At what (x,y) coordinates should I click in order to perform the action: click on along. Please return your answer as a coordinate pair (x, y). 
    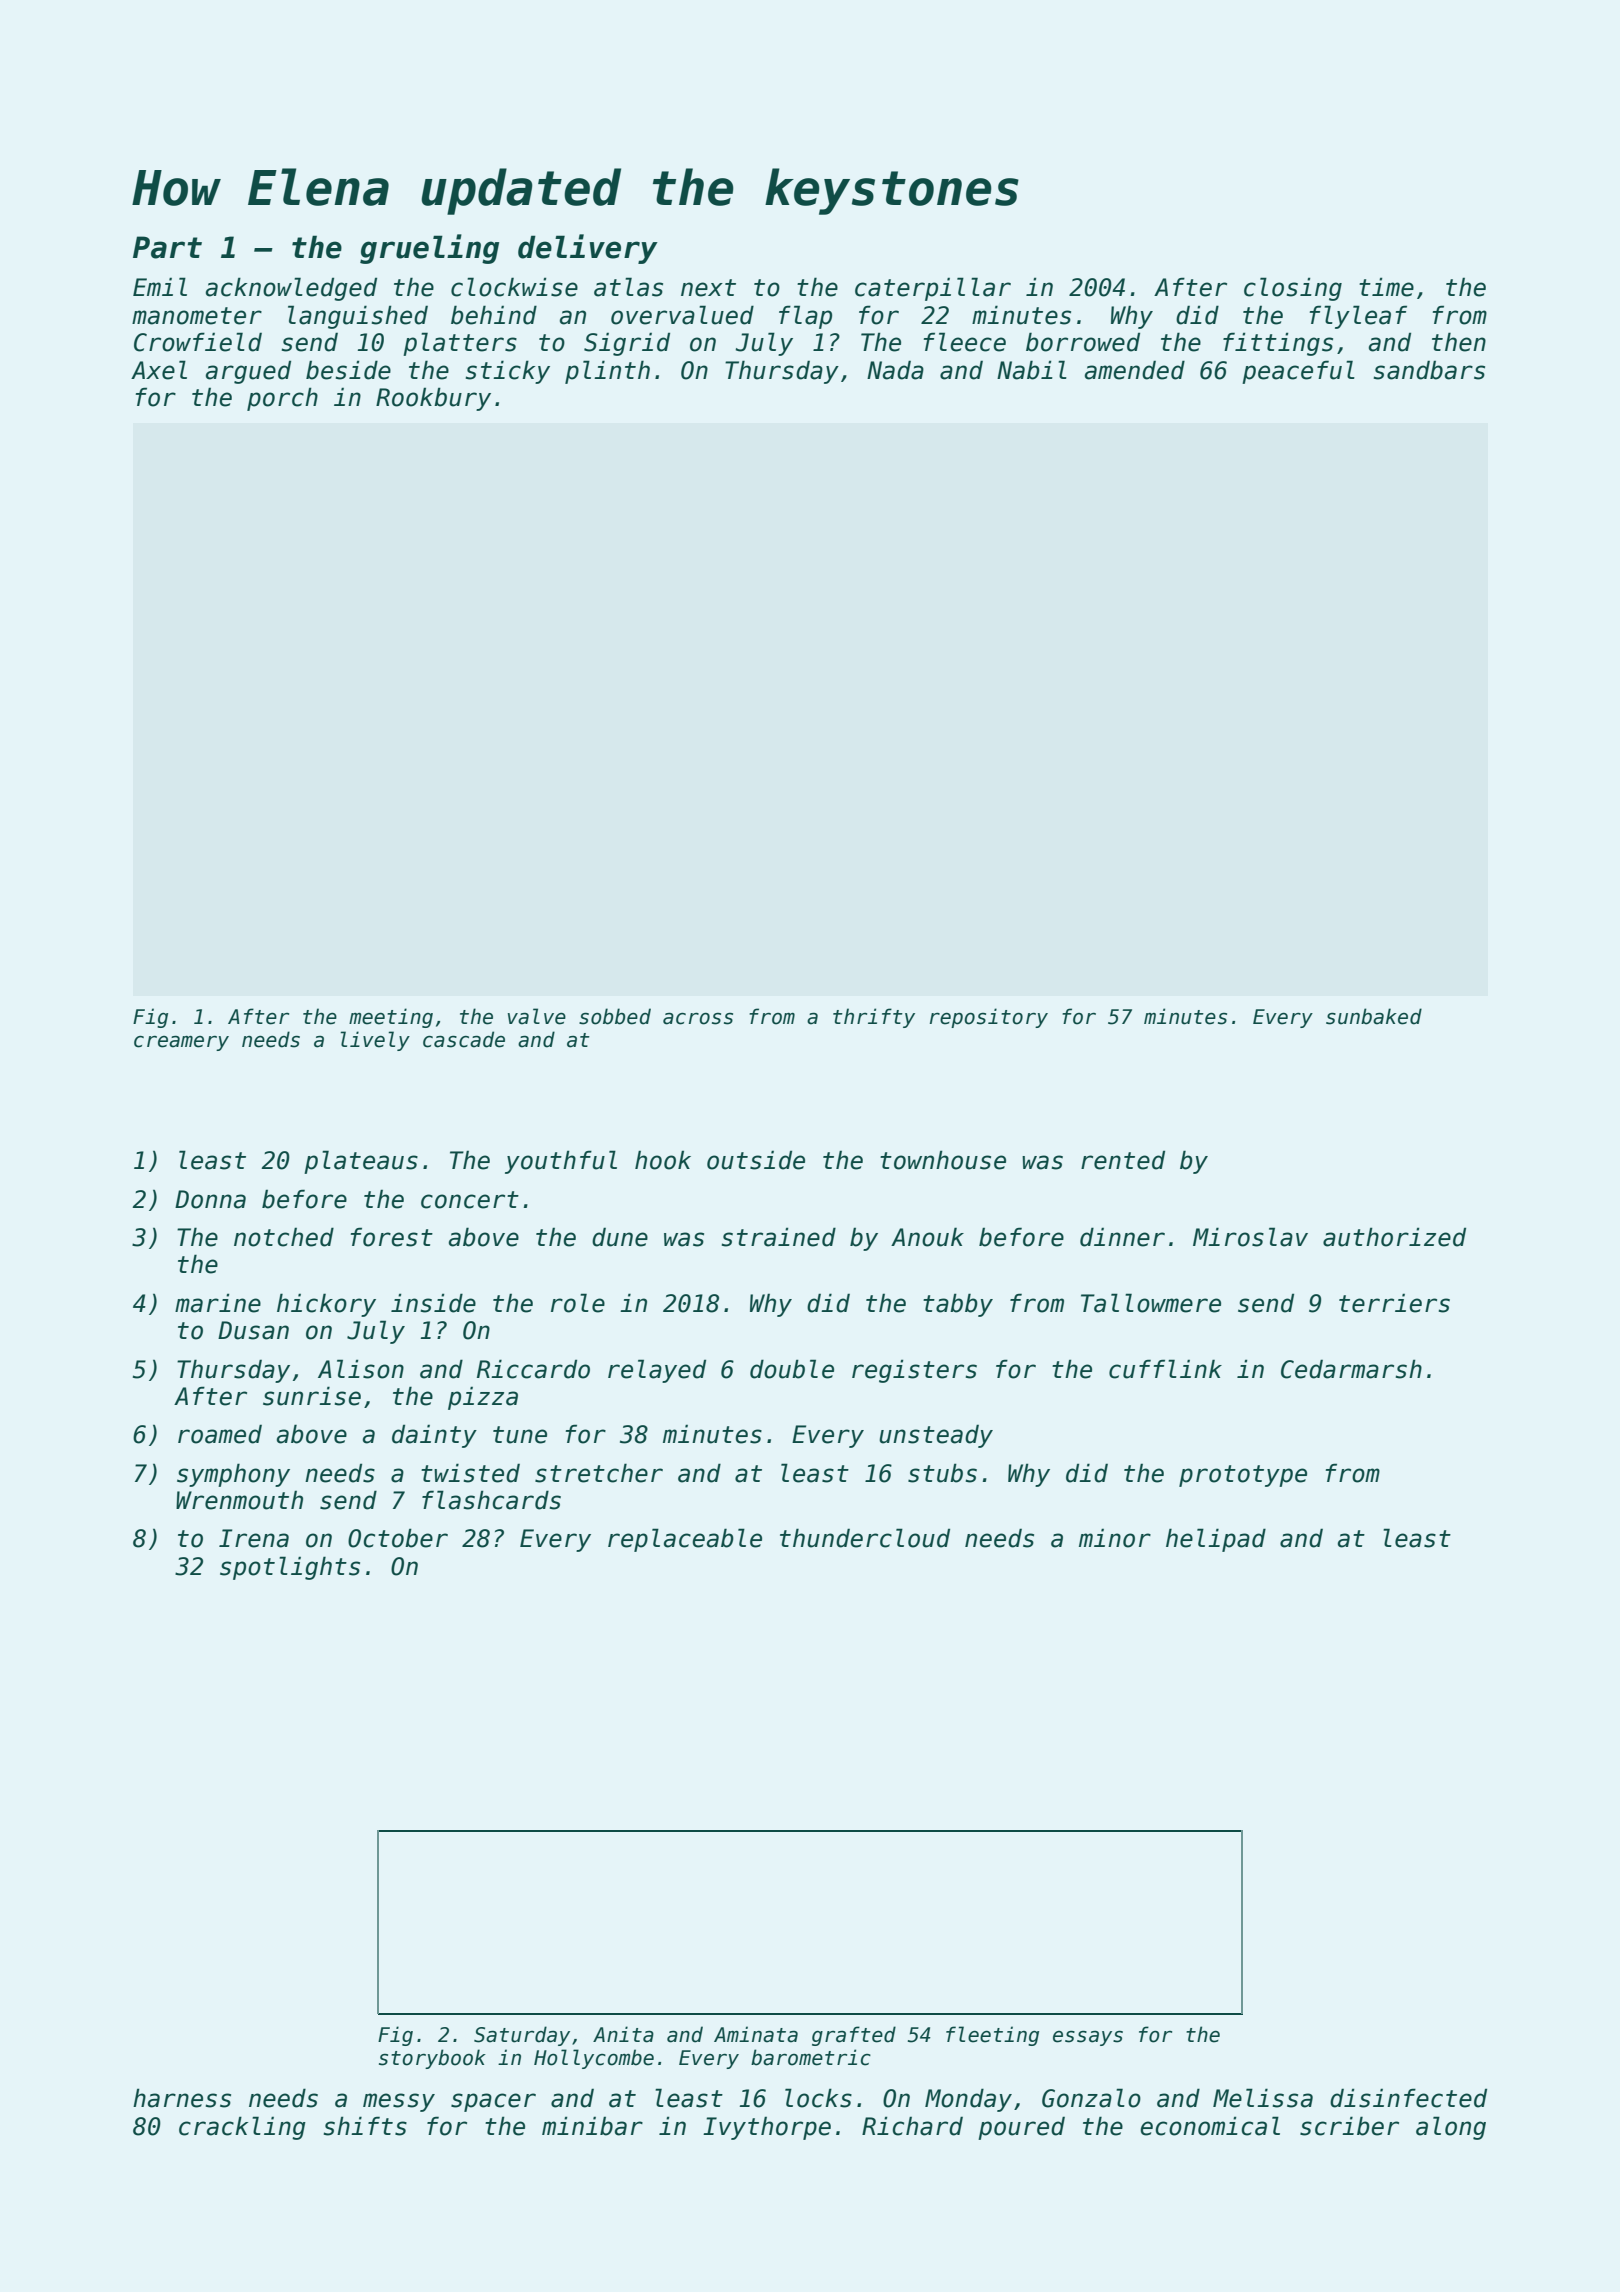
    Looking at the image, I should click on (1451, 2128).
